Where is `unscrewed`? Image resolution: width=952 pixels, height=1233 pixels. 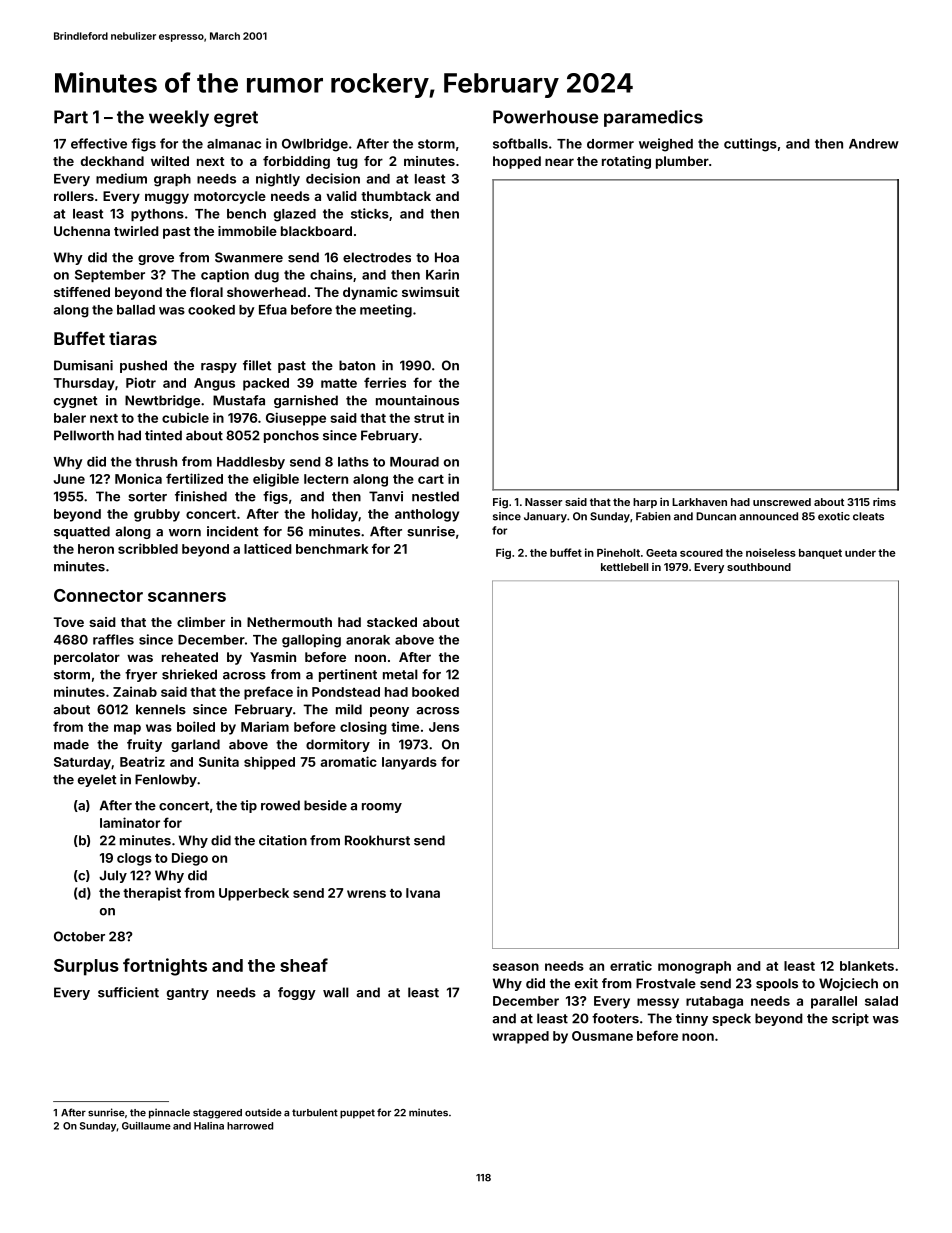
unscrewed is located at coordinates (782, 502).
